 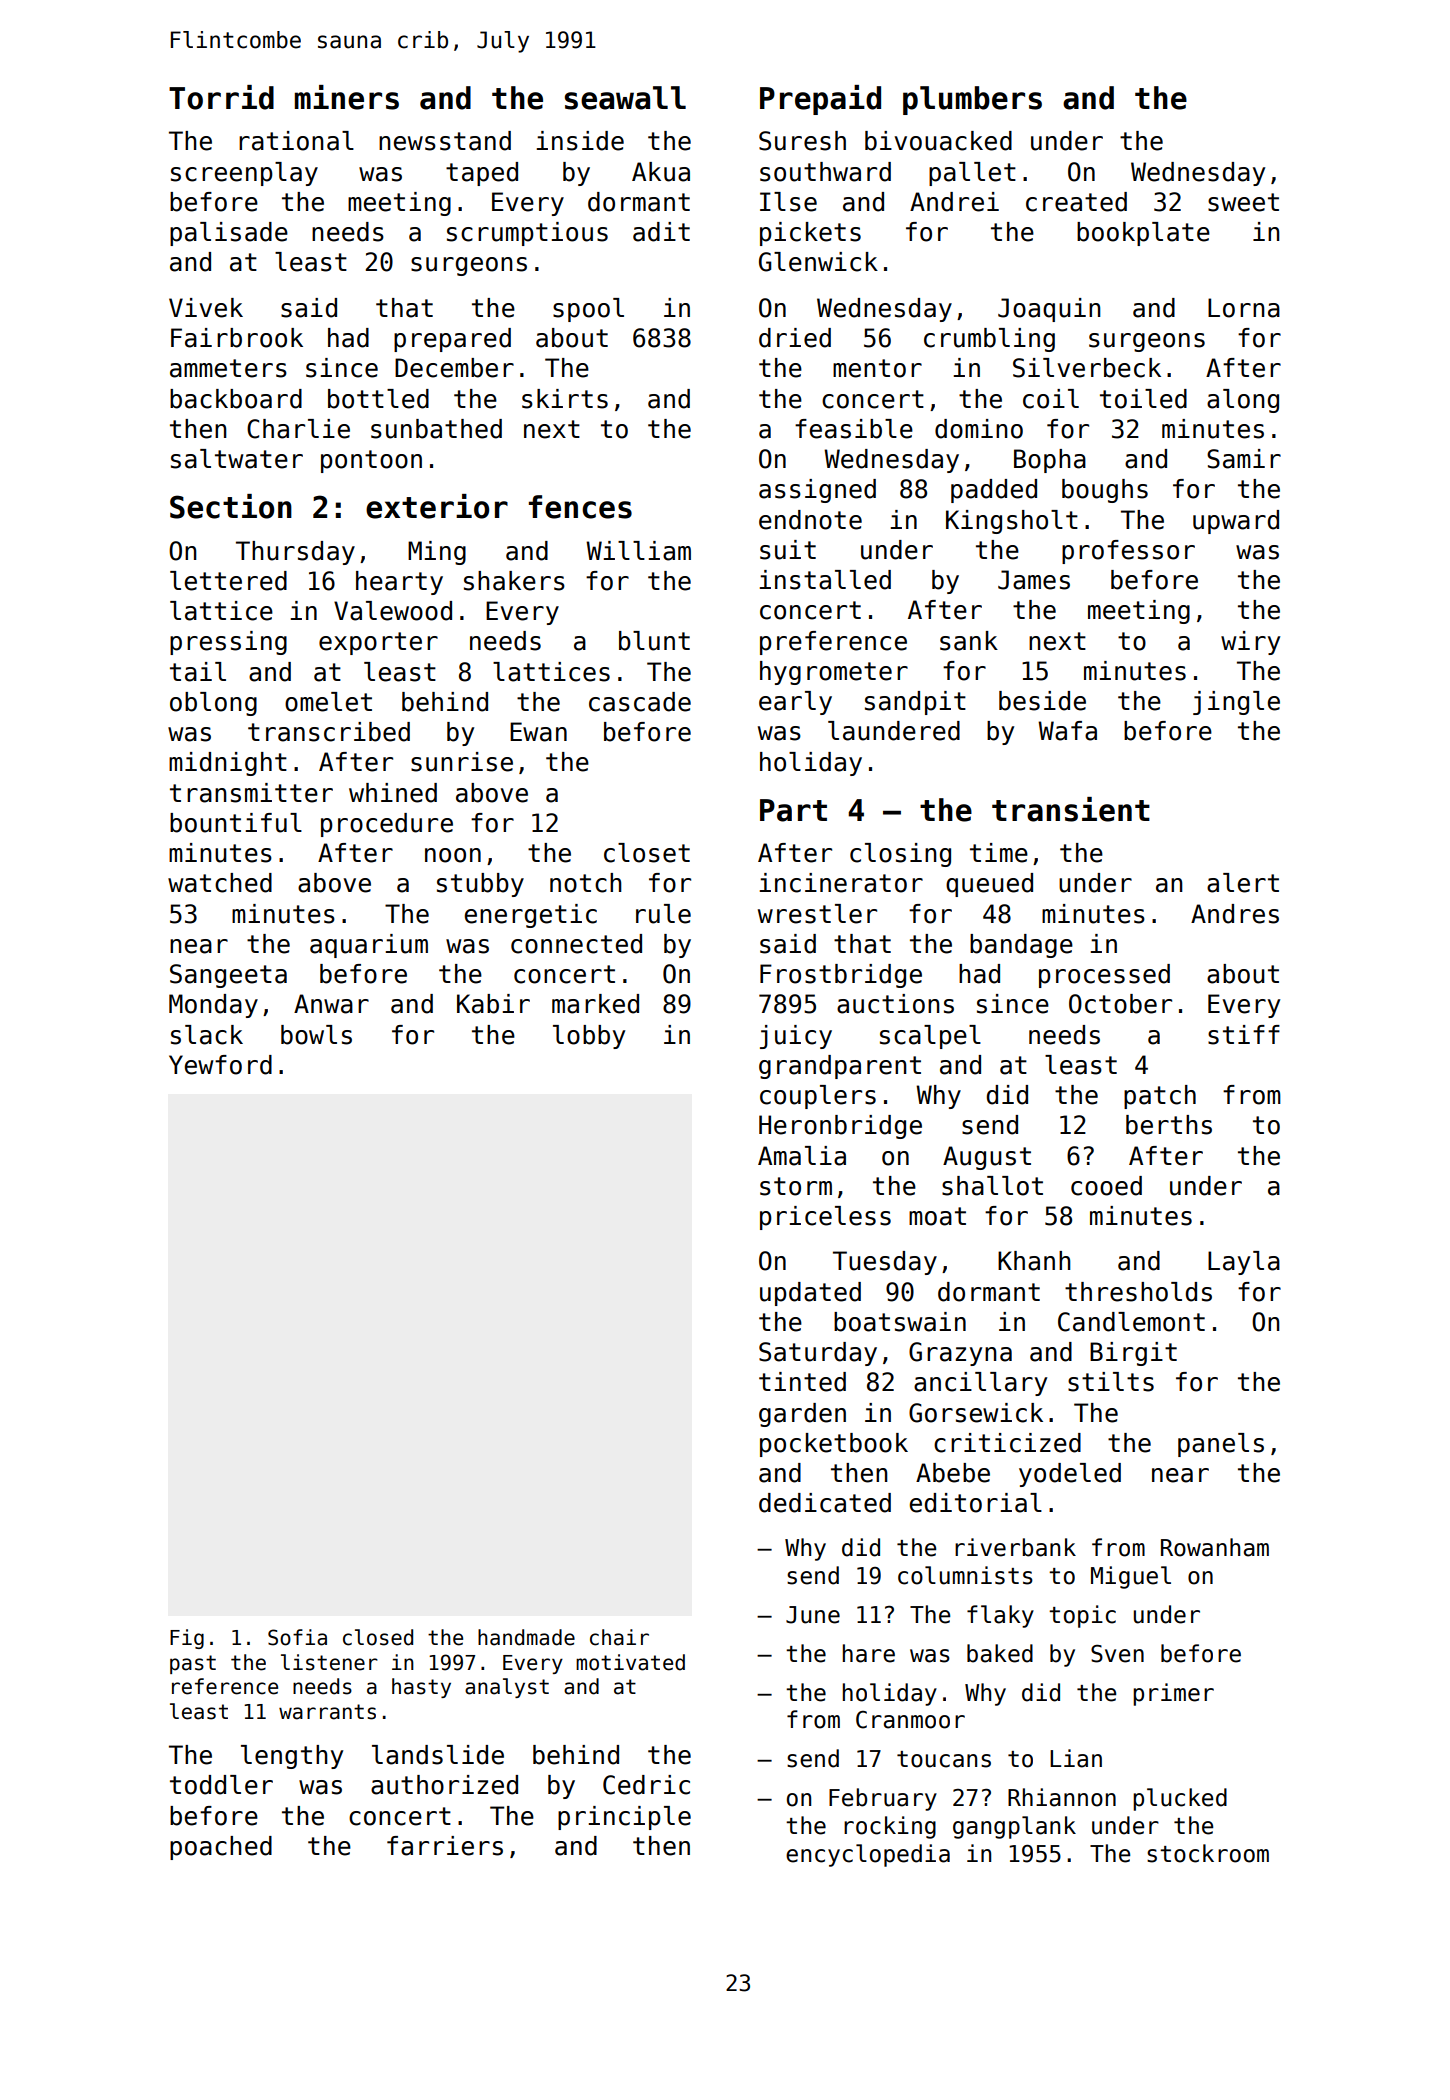 I want to click on watched, so click(x=220, y=883).
